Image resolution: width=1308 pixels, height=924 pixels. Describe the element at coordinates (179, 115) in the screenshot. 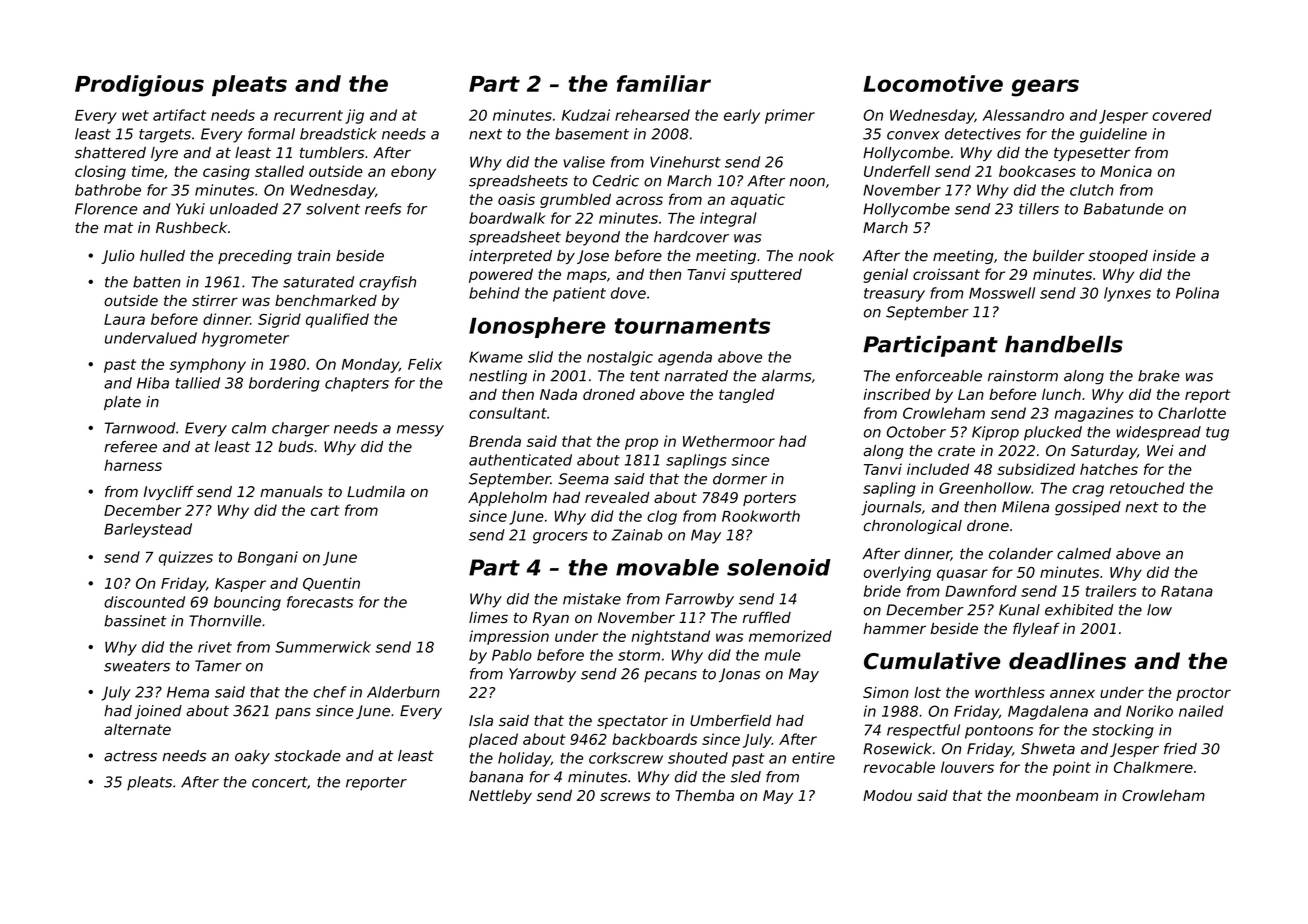

I see `artifact` at that location.
